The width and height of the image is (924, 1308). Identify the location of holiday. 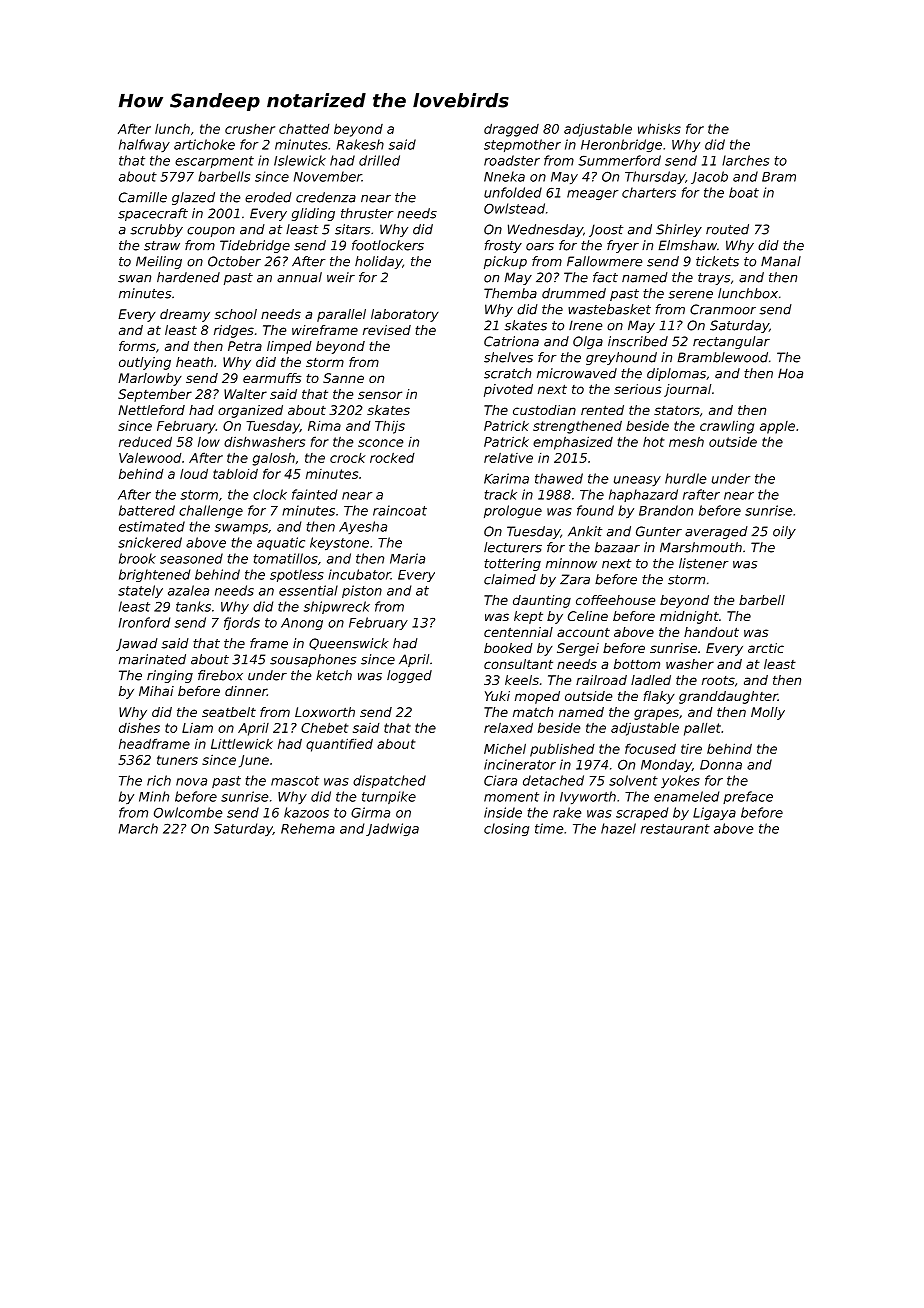
(378, 262).
